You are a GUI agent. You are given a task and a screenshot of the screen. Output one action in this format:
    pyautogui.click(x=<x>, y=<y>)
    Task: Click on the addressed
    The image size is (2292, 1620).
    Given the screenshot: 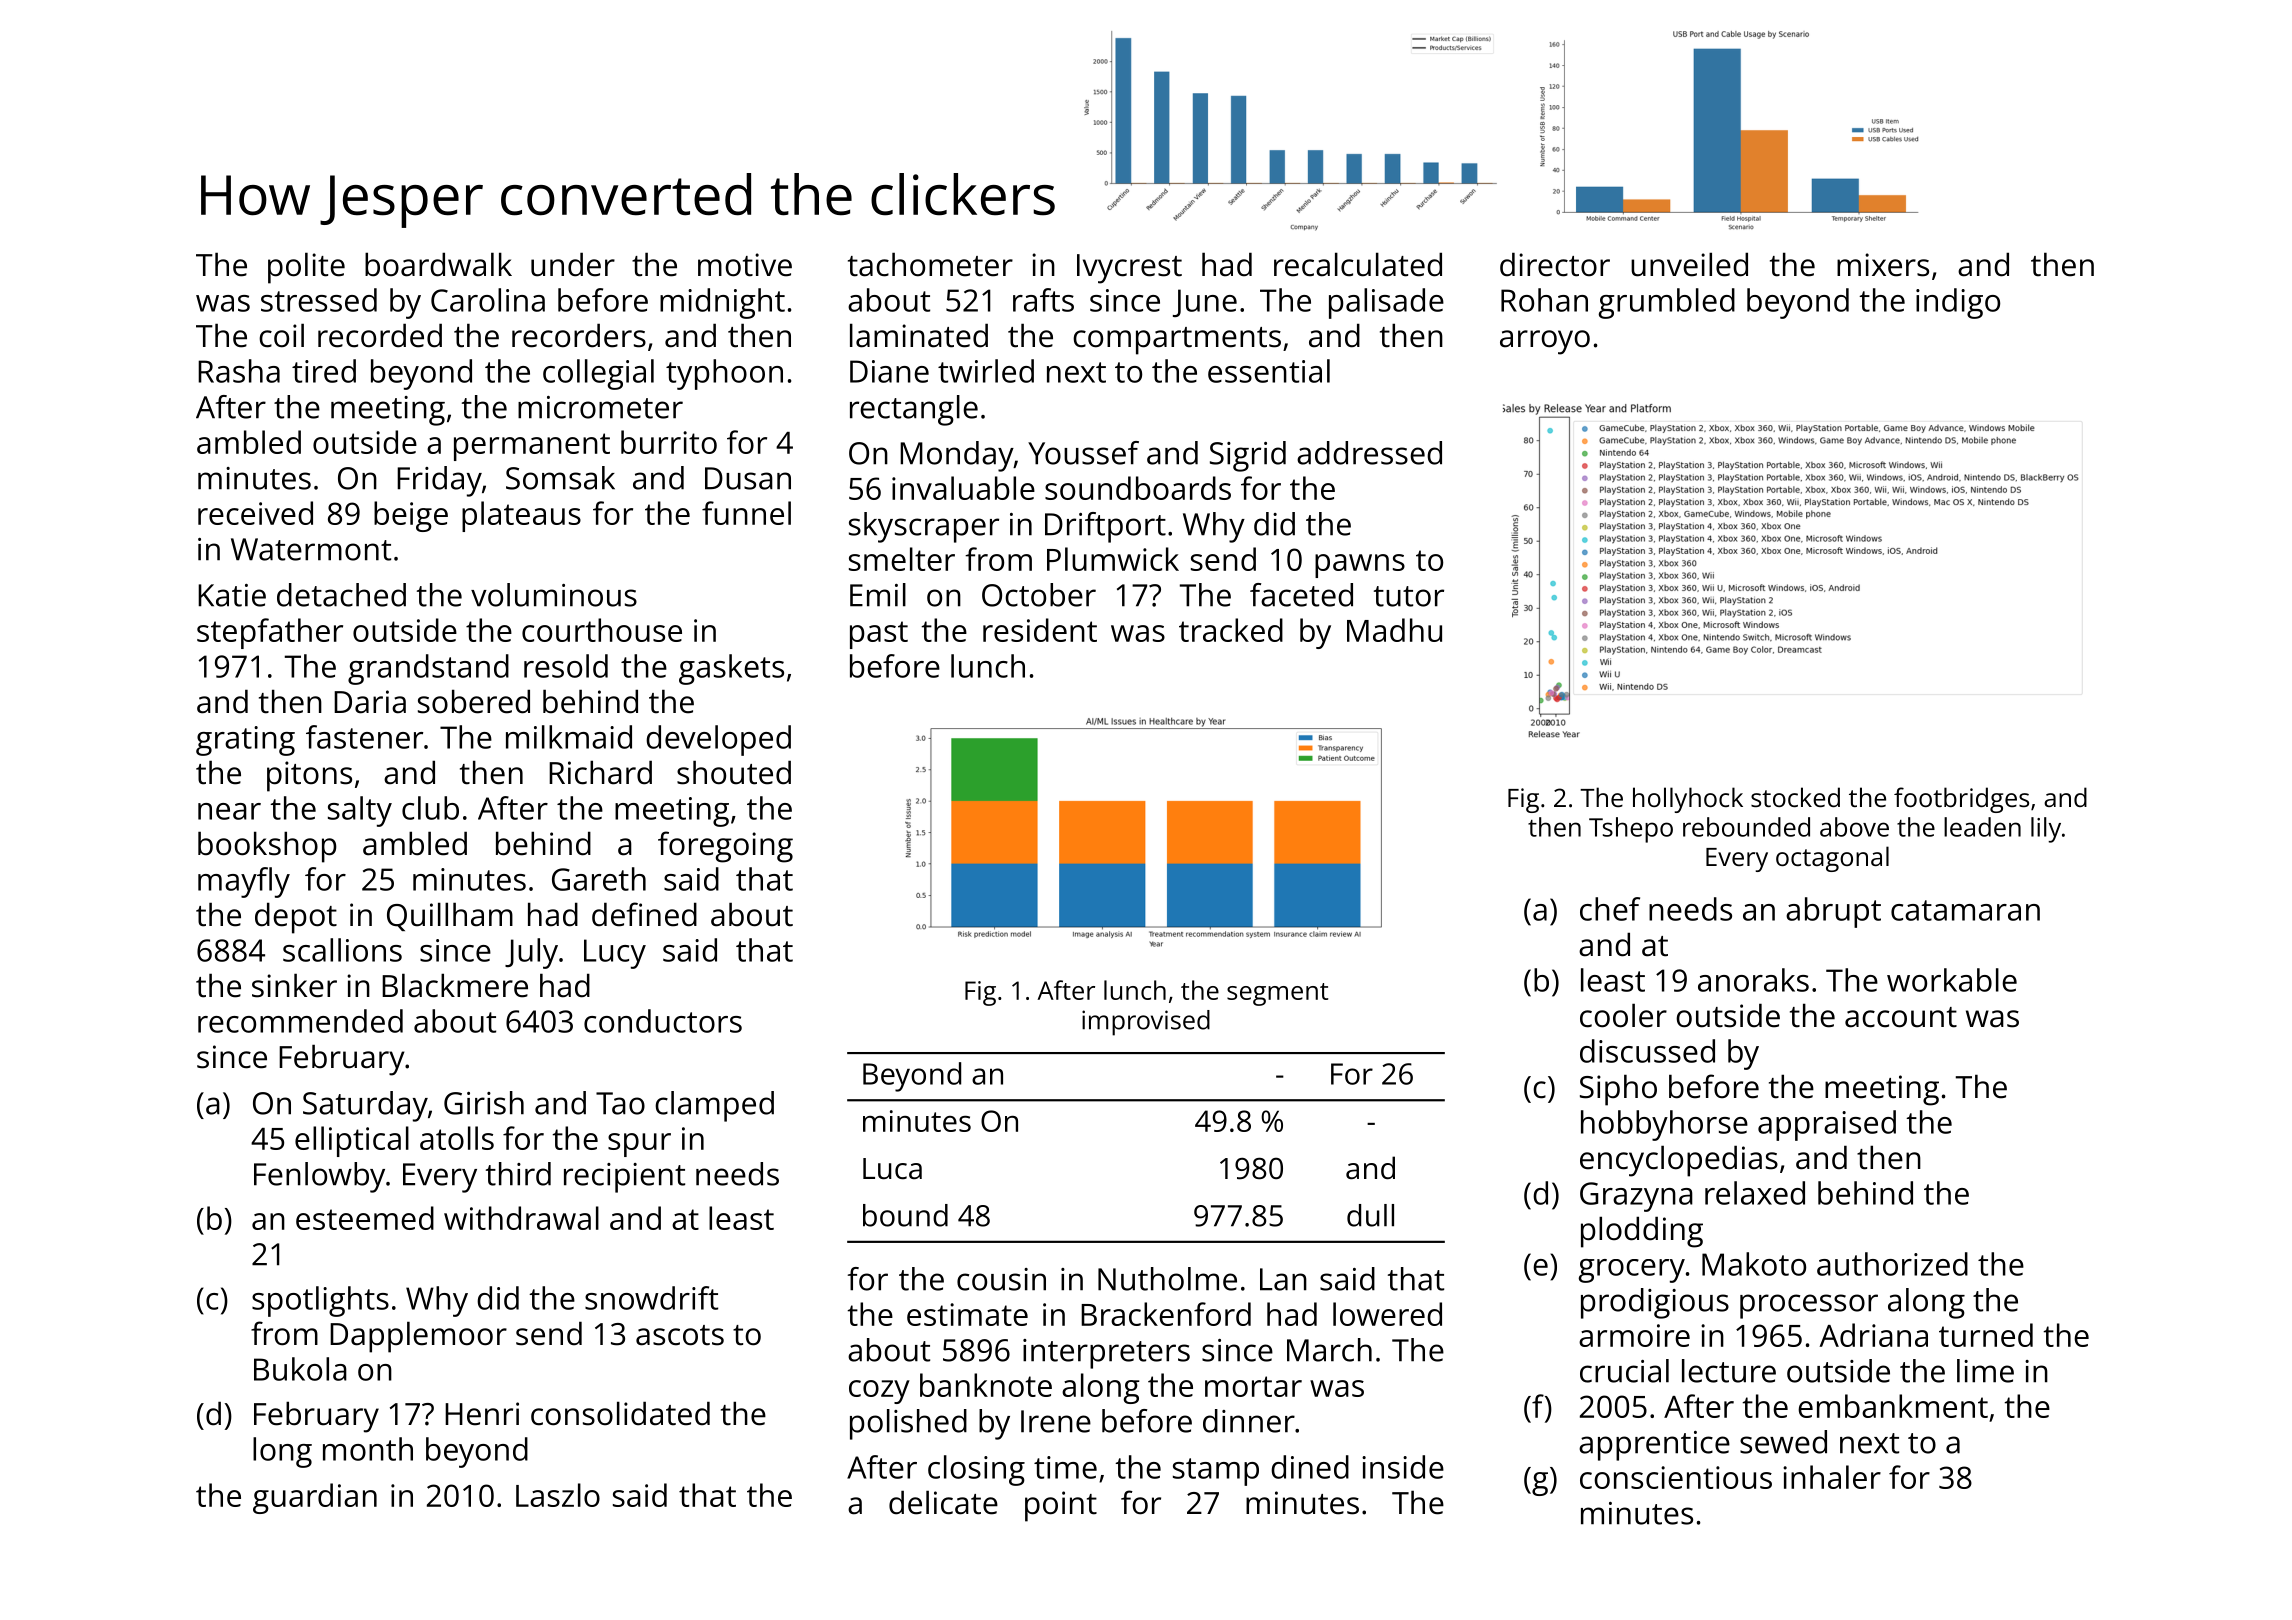 What is the action you would take?
    pyautogui.click(x=1369, y=453)
